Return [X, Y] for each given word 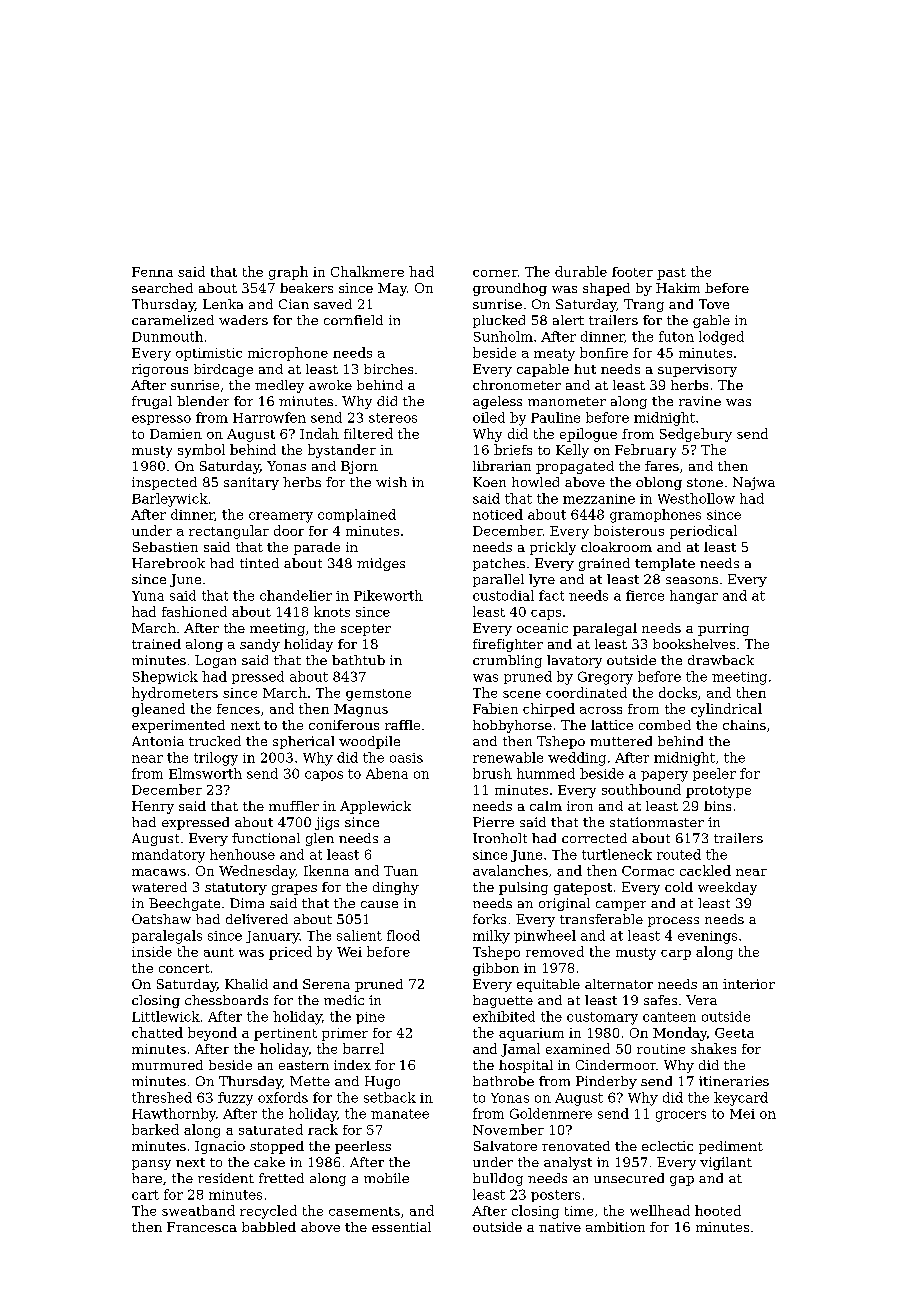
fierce [645, 595]
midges [381, 564]
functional [266, 838]
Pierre [493, 822]
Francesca [202, 1227]
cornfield [353, 320]
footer [632, 272]
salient [359, 935]
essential [401, 1227]
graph [288, 273]
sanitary [251, 483]
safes [660, 1000]
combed [665, 725]
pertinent [285, 1034]
